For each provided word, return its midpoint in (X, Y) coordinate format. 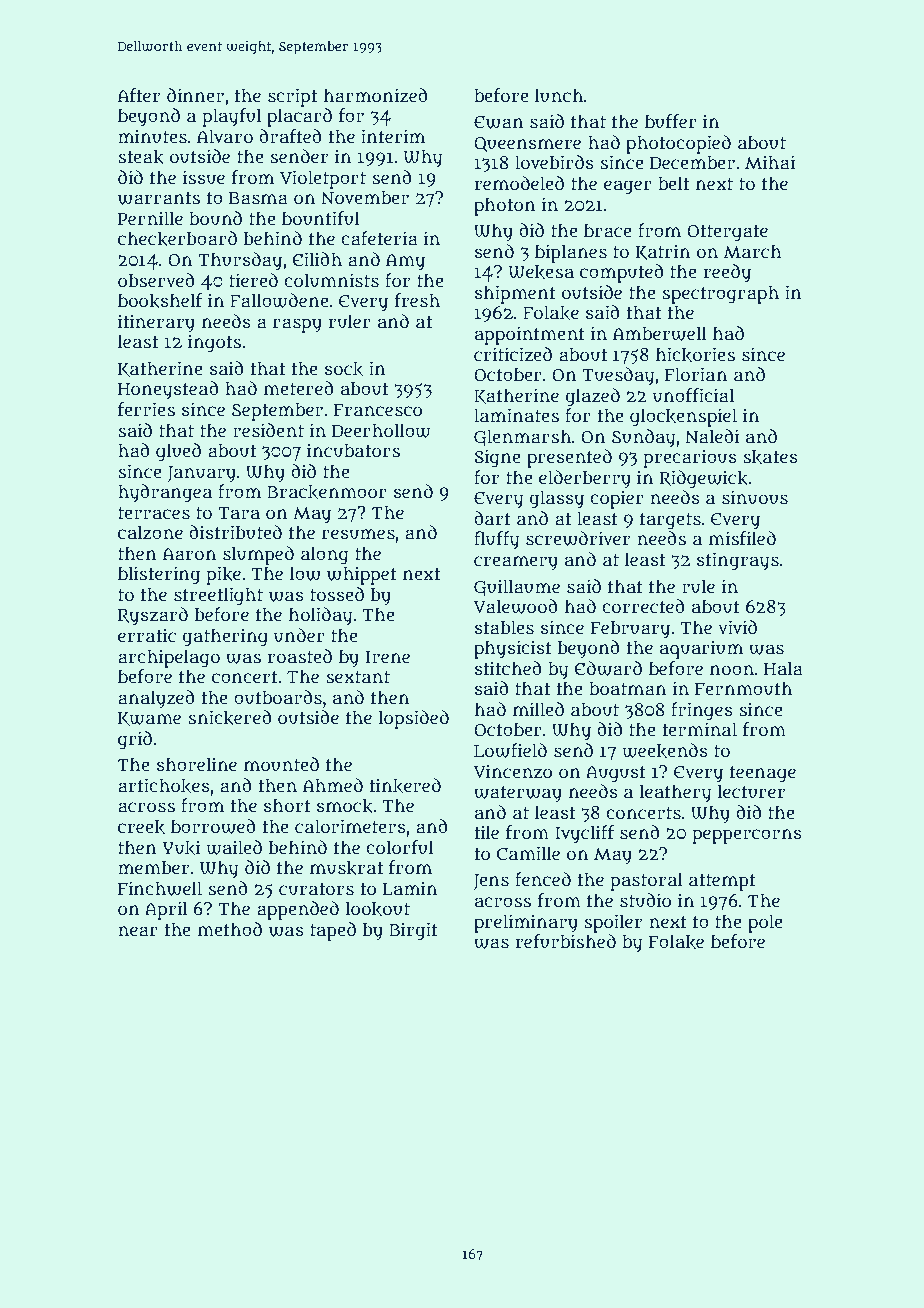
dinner (195, 95)
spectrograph (720, 294)
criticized (513, 354)
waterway (518, 794)
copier (617, 499)
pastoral (646, 881)
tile (486, 832)
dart (492, 518)
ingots (214, 343)
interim (393, 136)
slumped (258, 555)
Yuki (181, 848)
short (287, 805)
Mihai (770, 162)
